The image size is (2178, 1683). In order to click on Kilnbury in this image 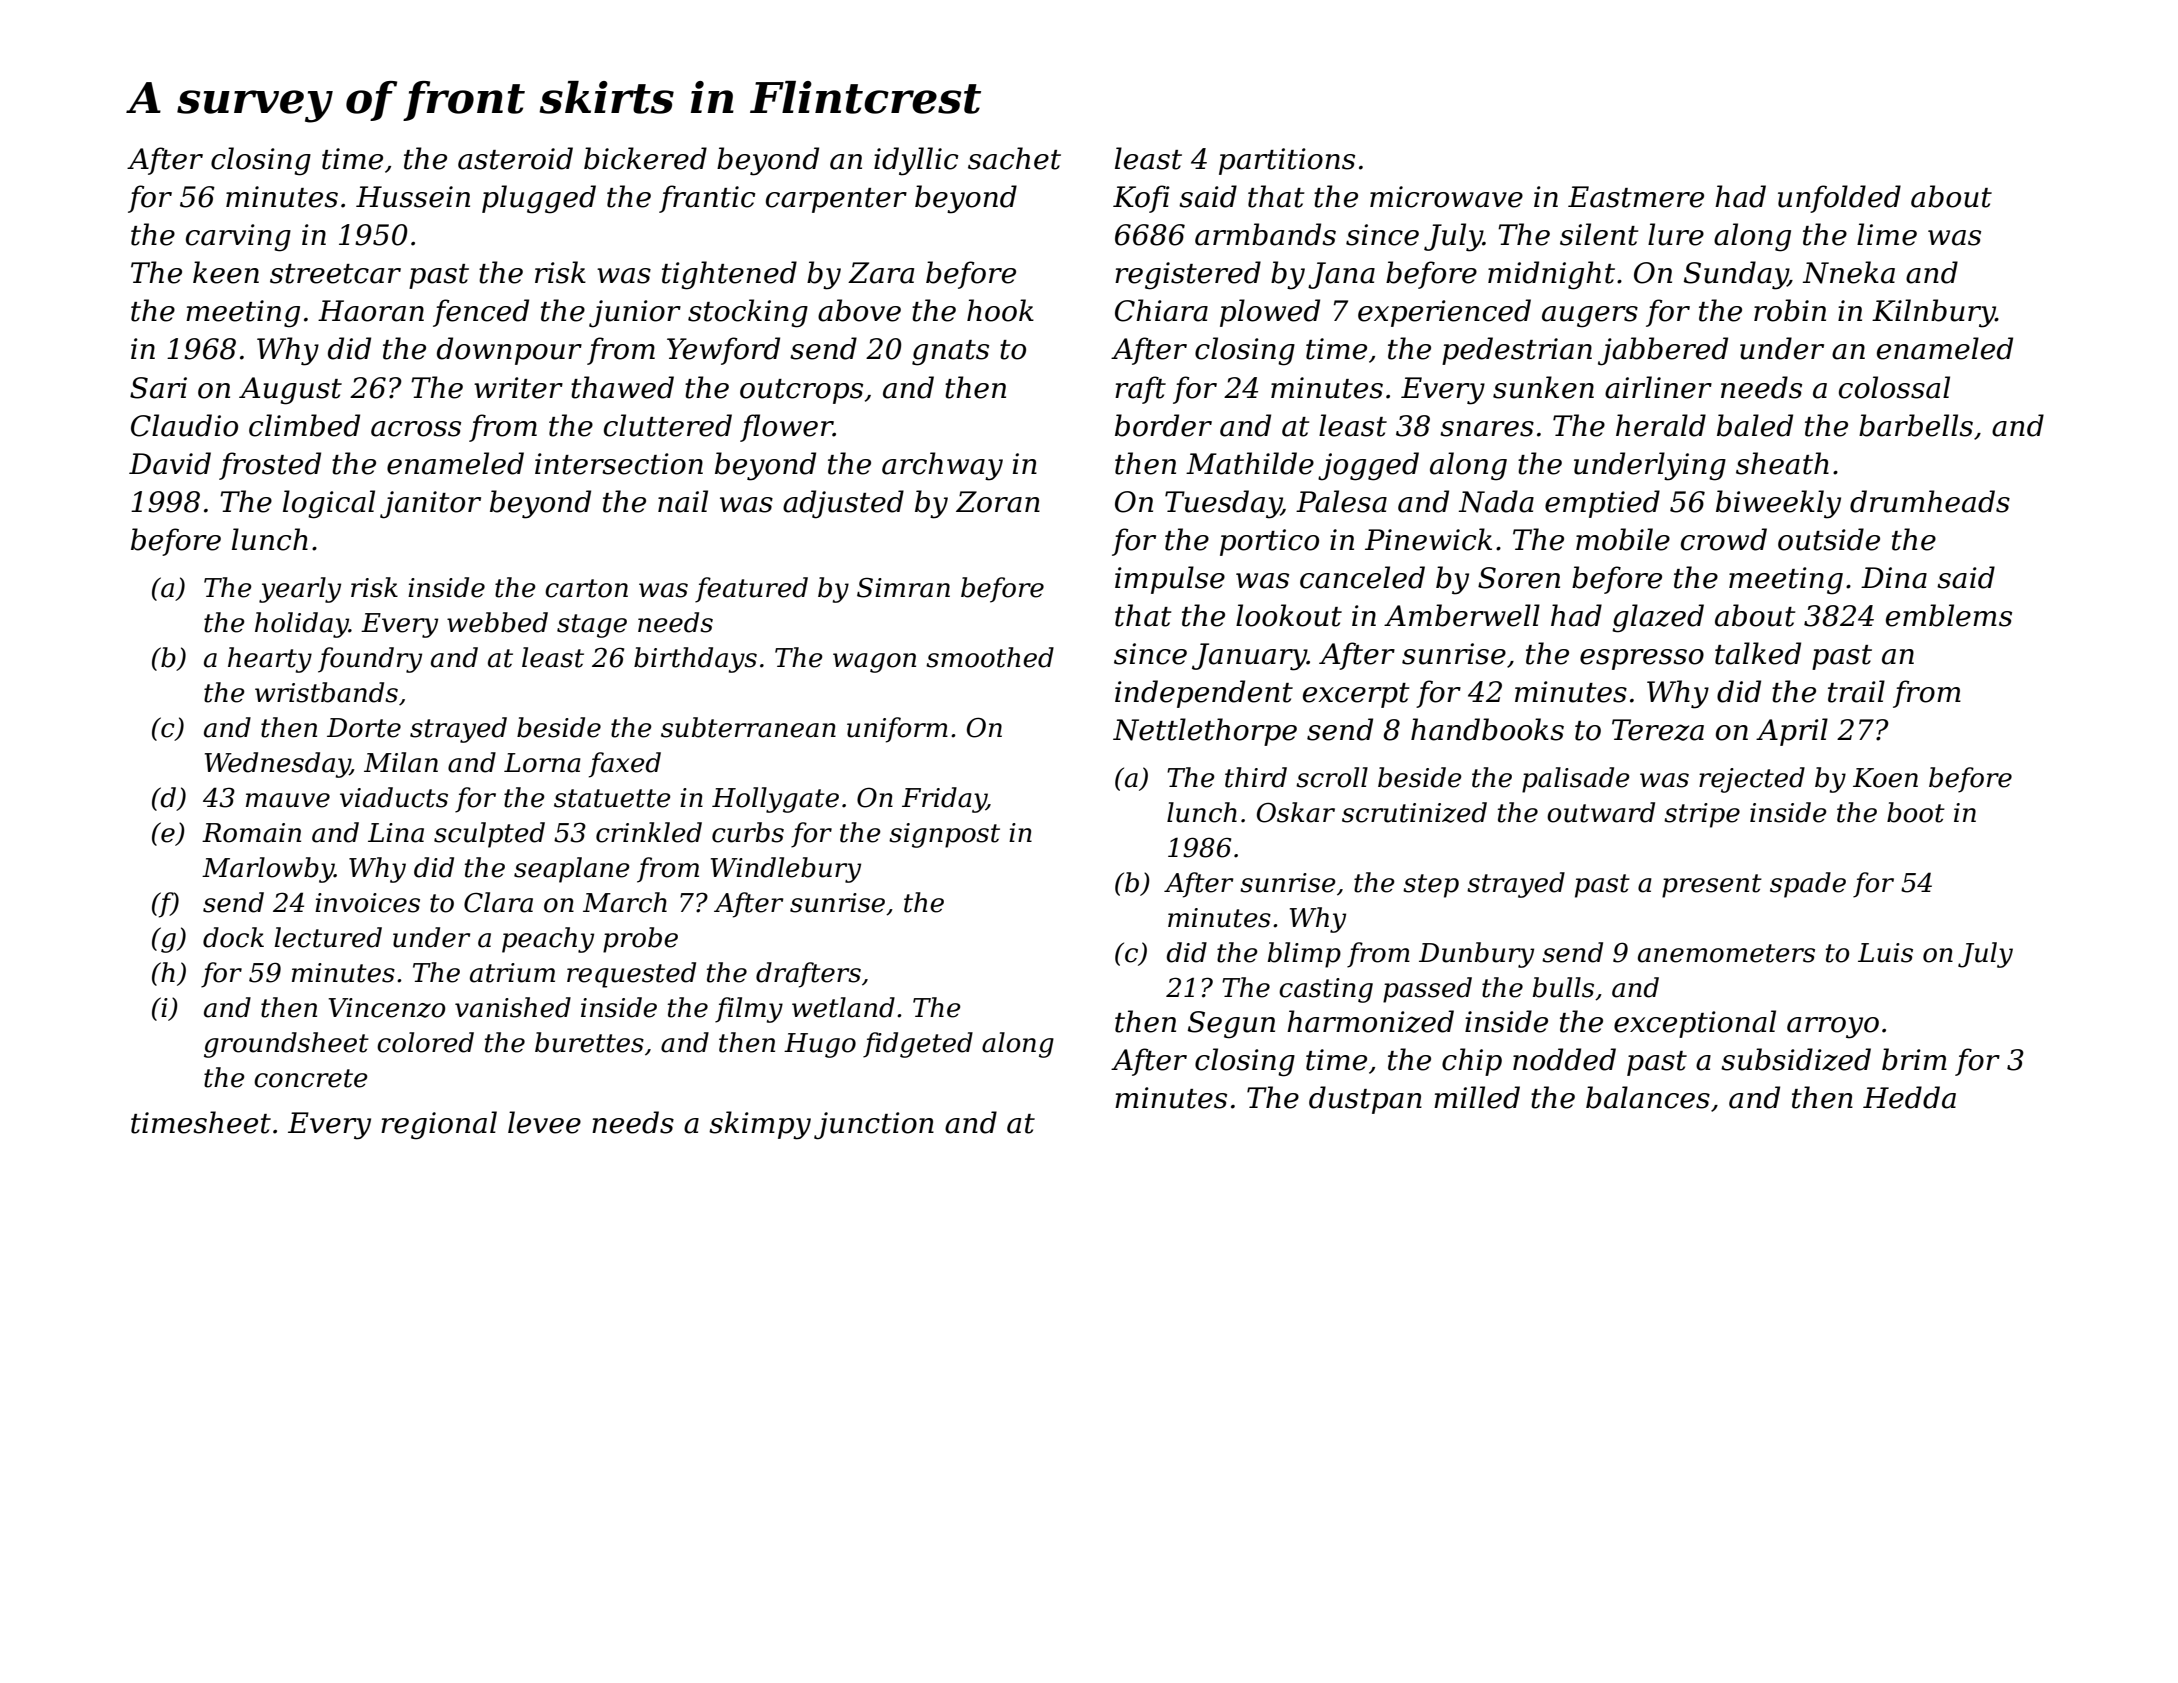, I will do `click(1934, 313)`.
